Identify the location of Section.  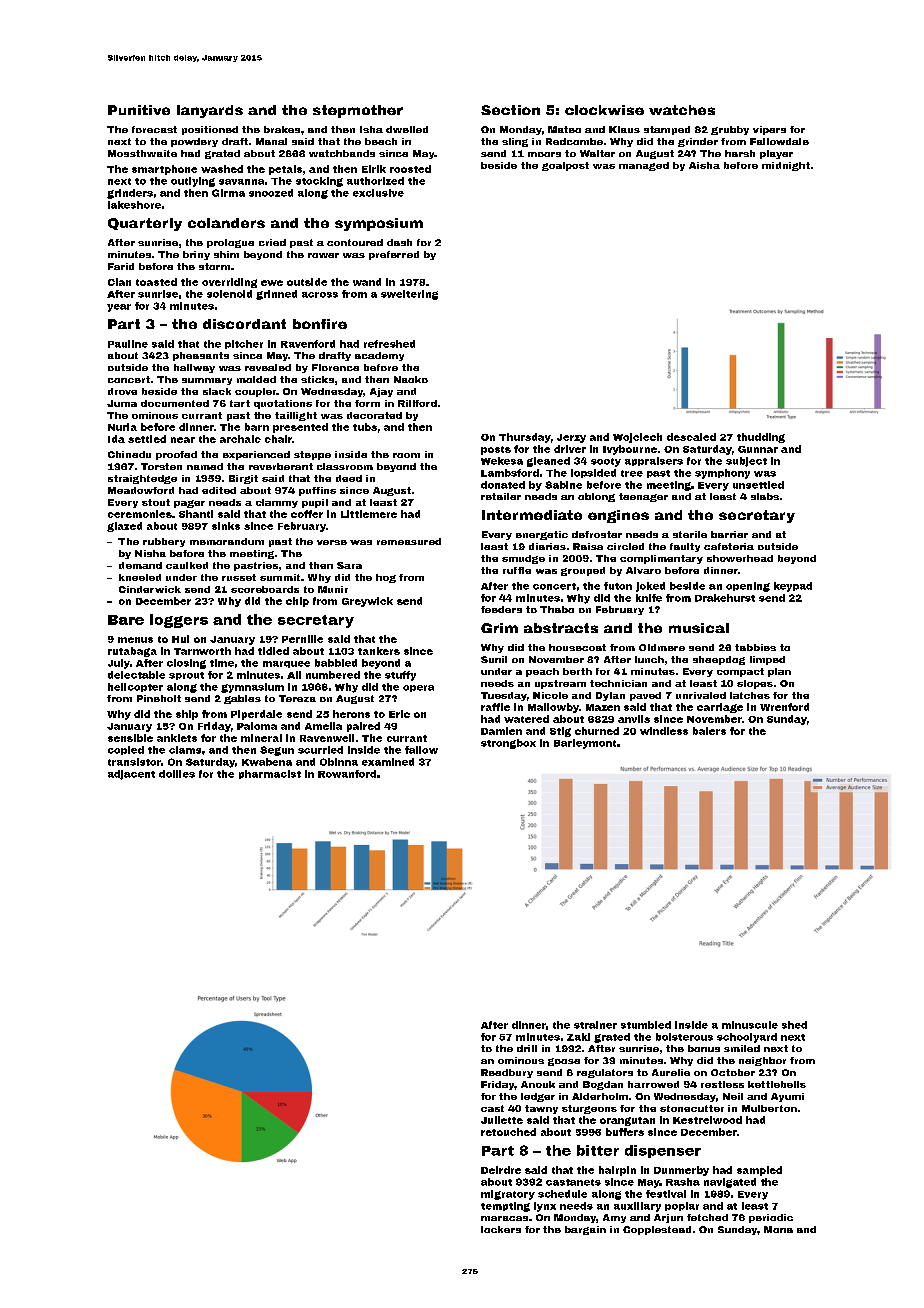
(510, 110).
